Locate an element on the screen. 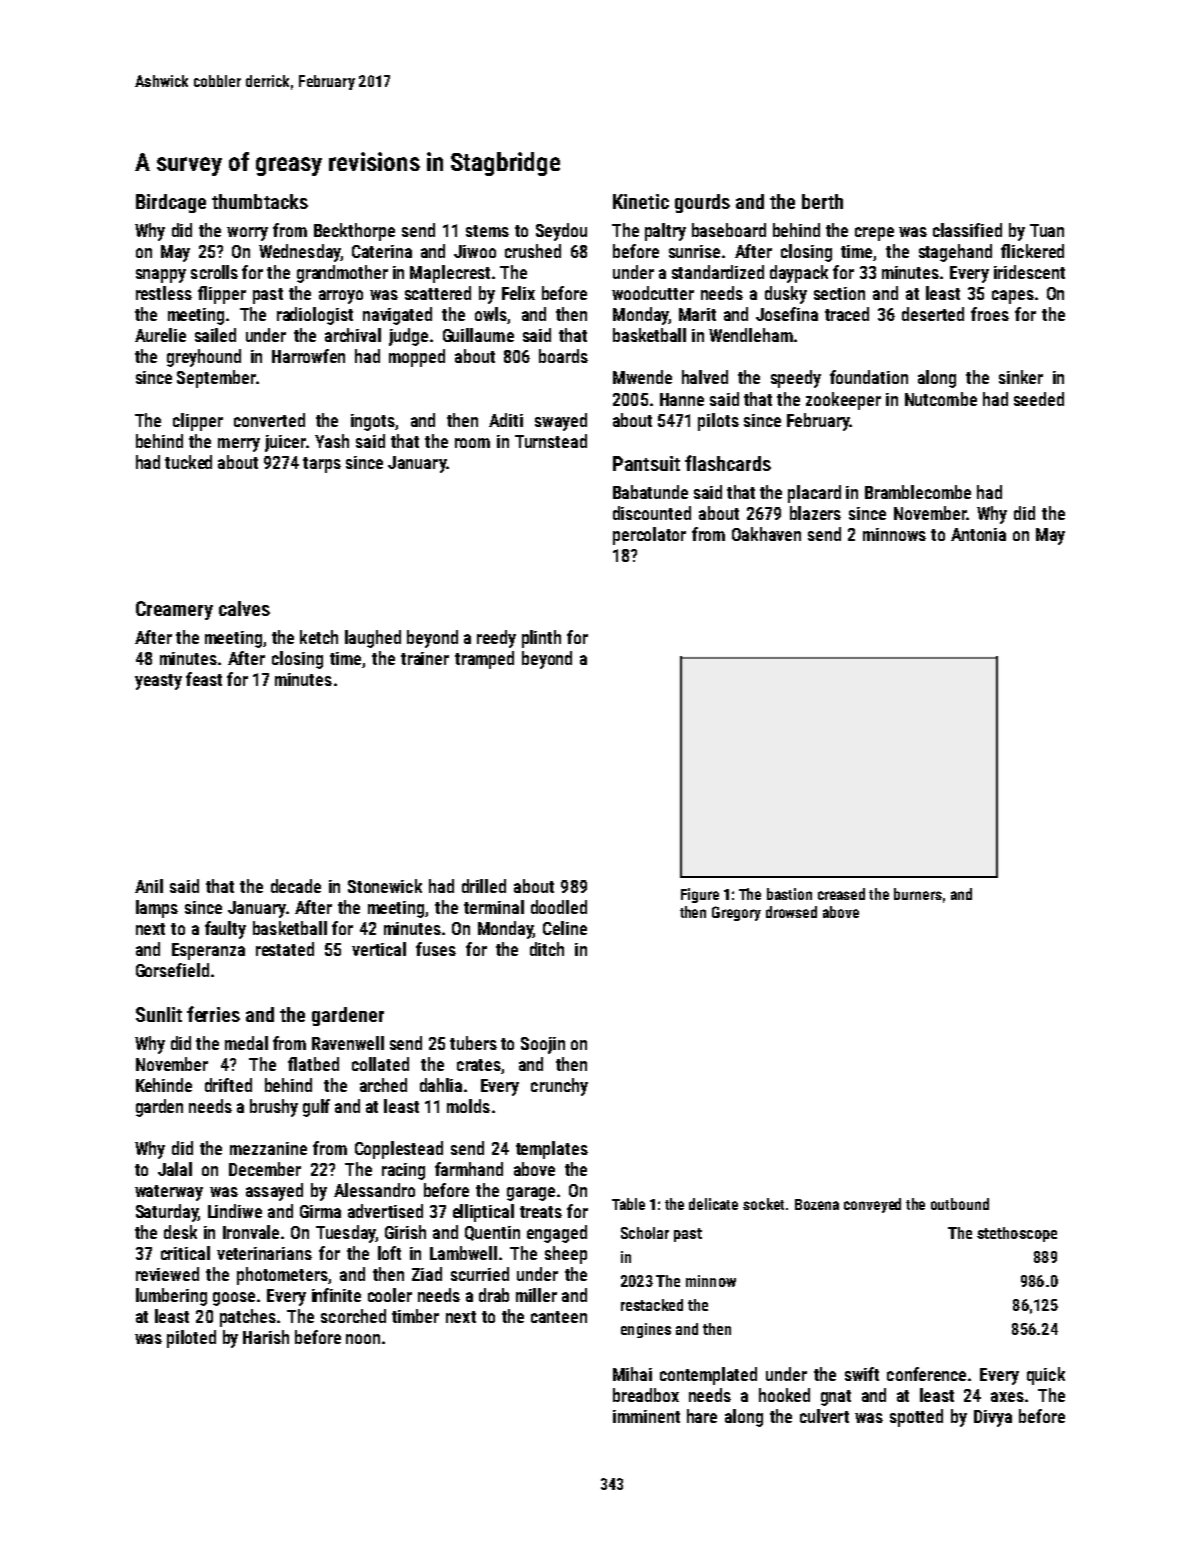  burners is located at coordinates (918, 894).
